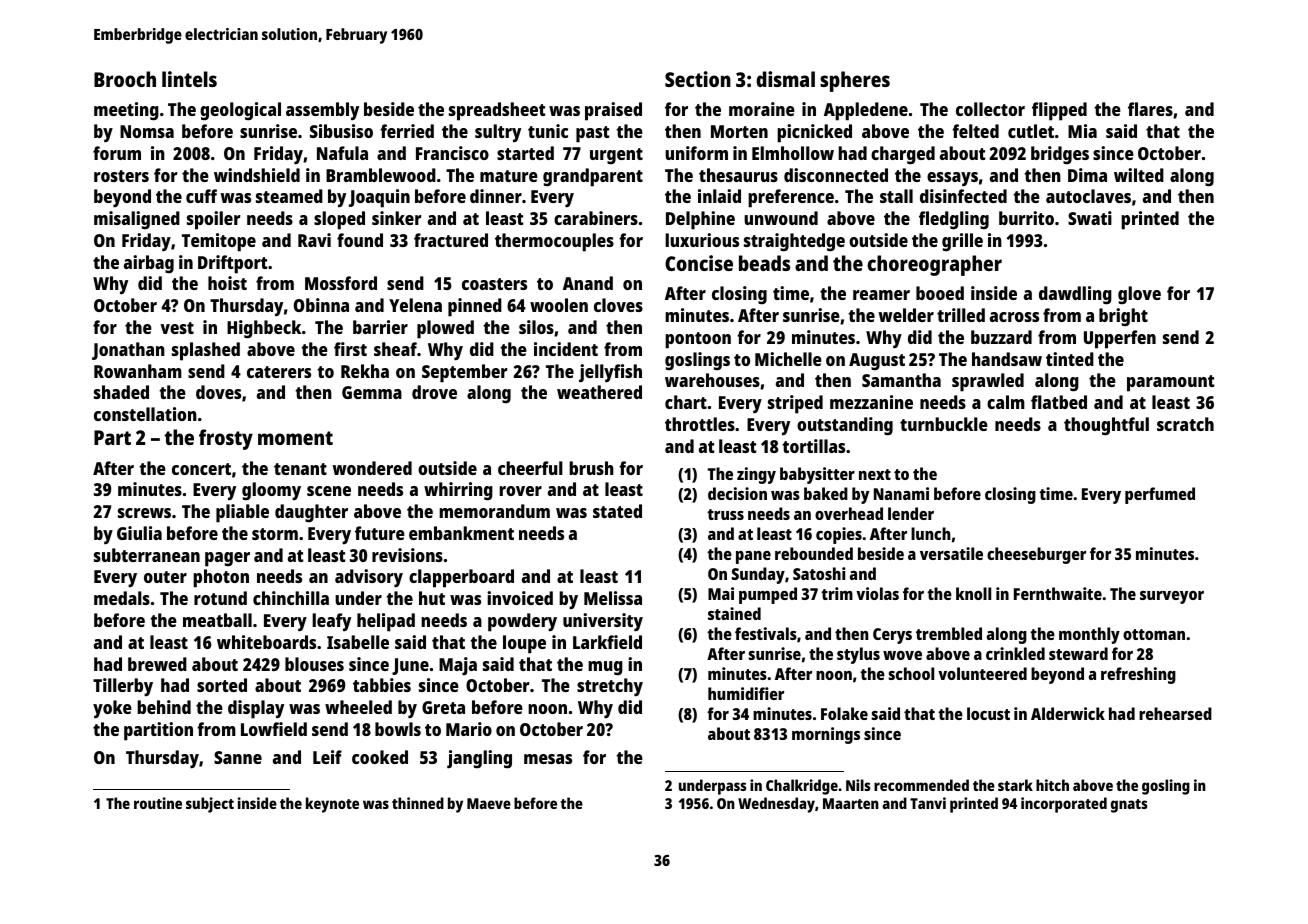 The height and width of the page is (924, 1308). I want to click on screws, so click(144, 513).
